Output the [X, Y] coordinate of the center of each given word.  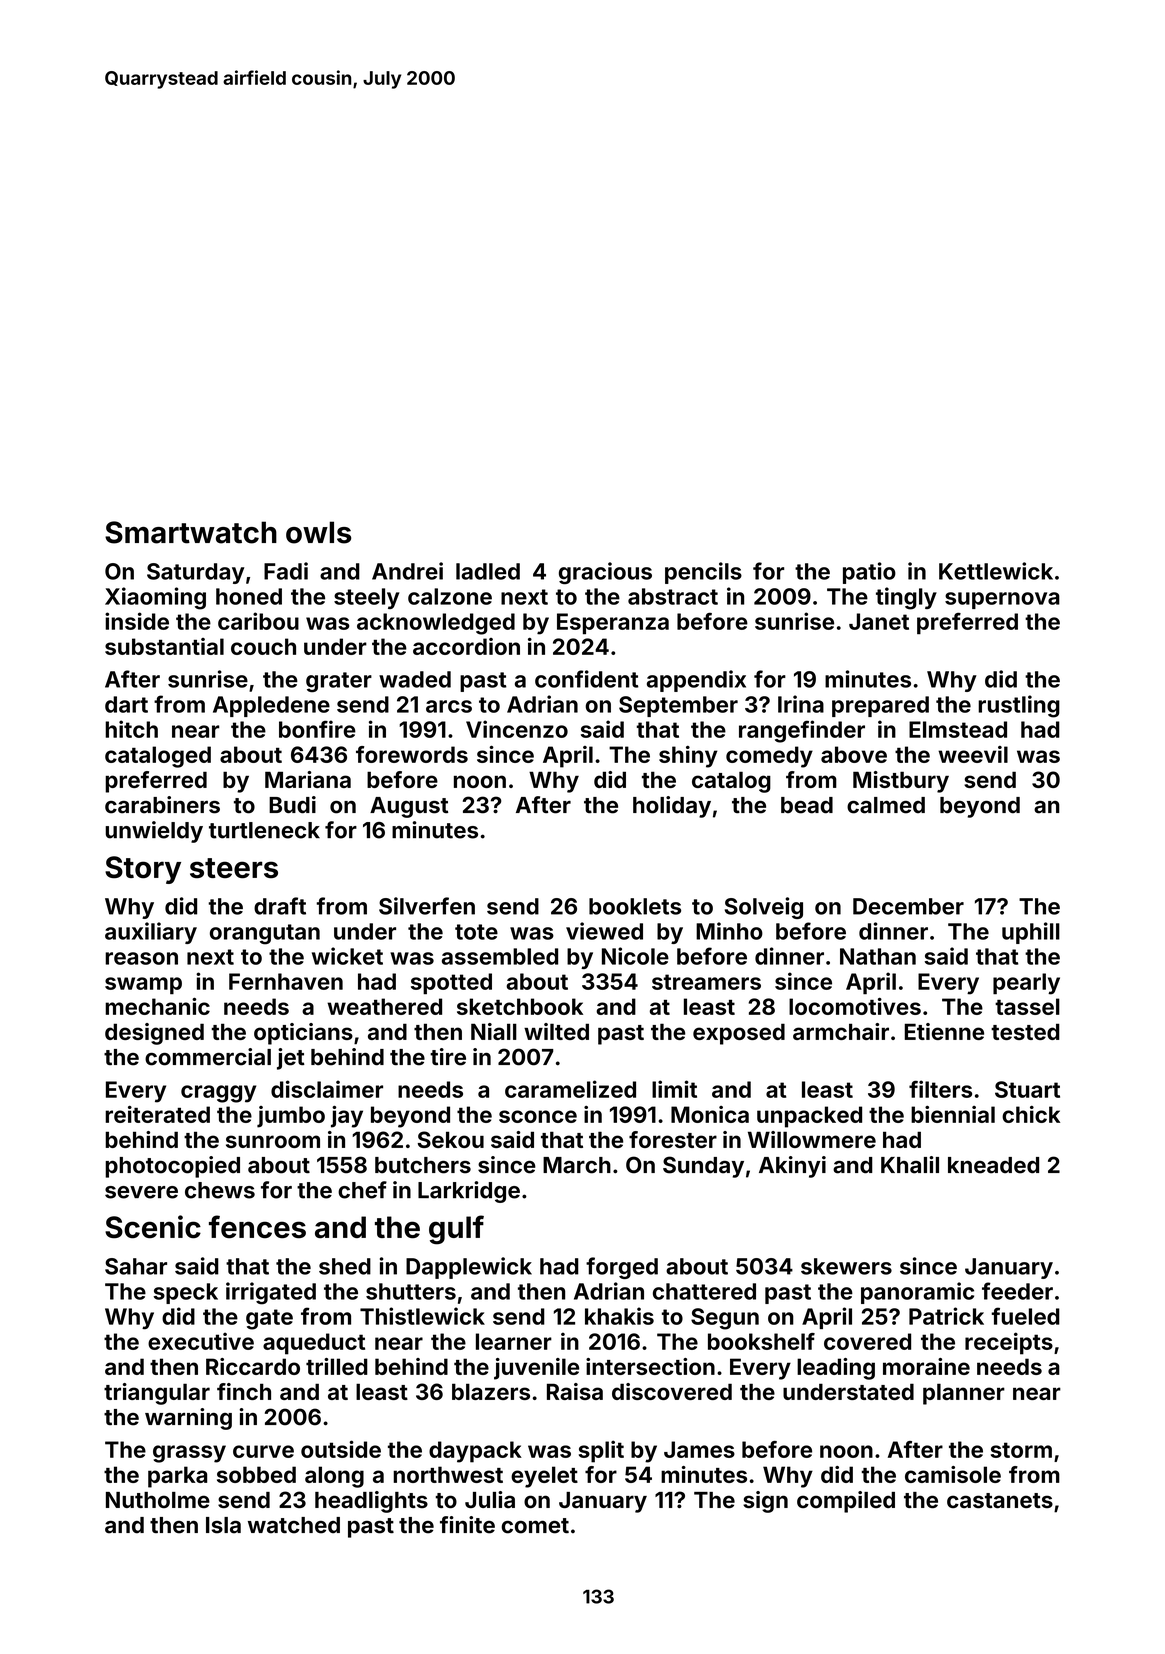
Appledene [271, 706]
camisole [953, 1474]
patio [869, 573]
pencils [703, 573]
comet [535, 1526]
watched [294, 1525]
